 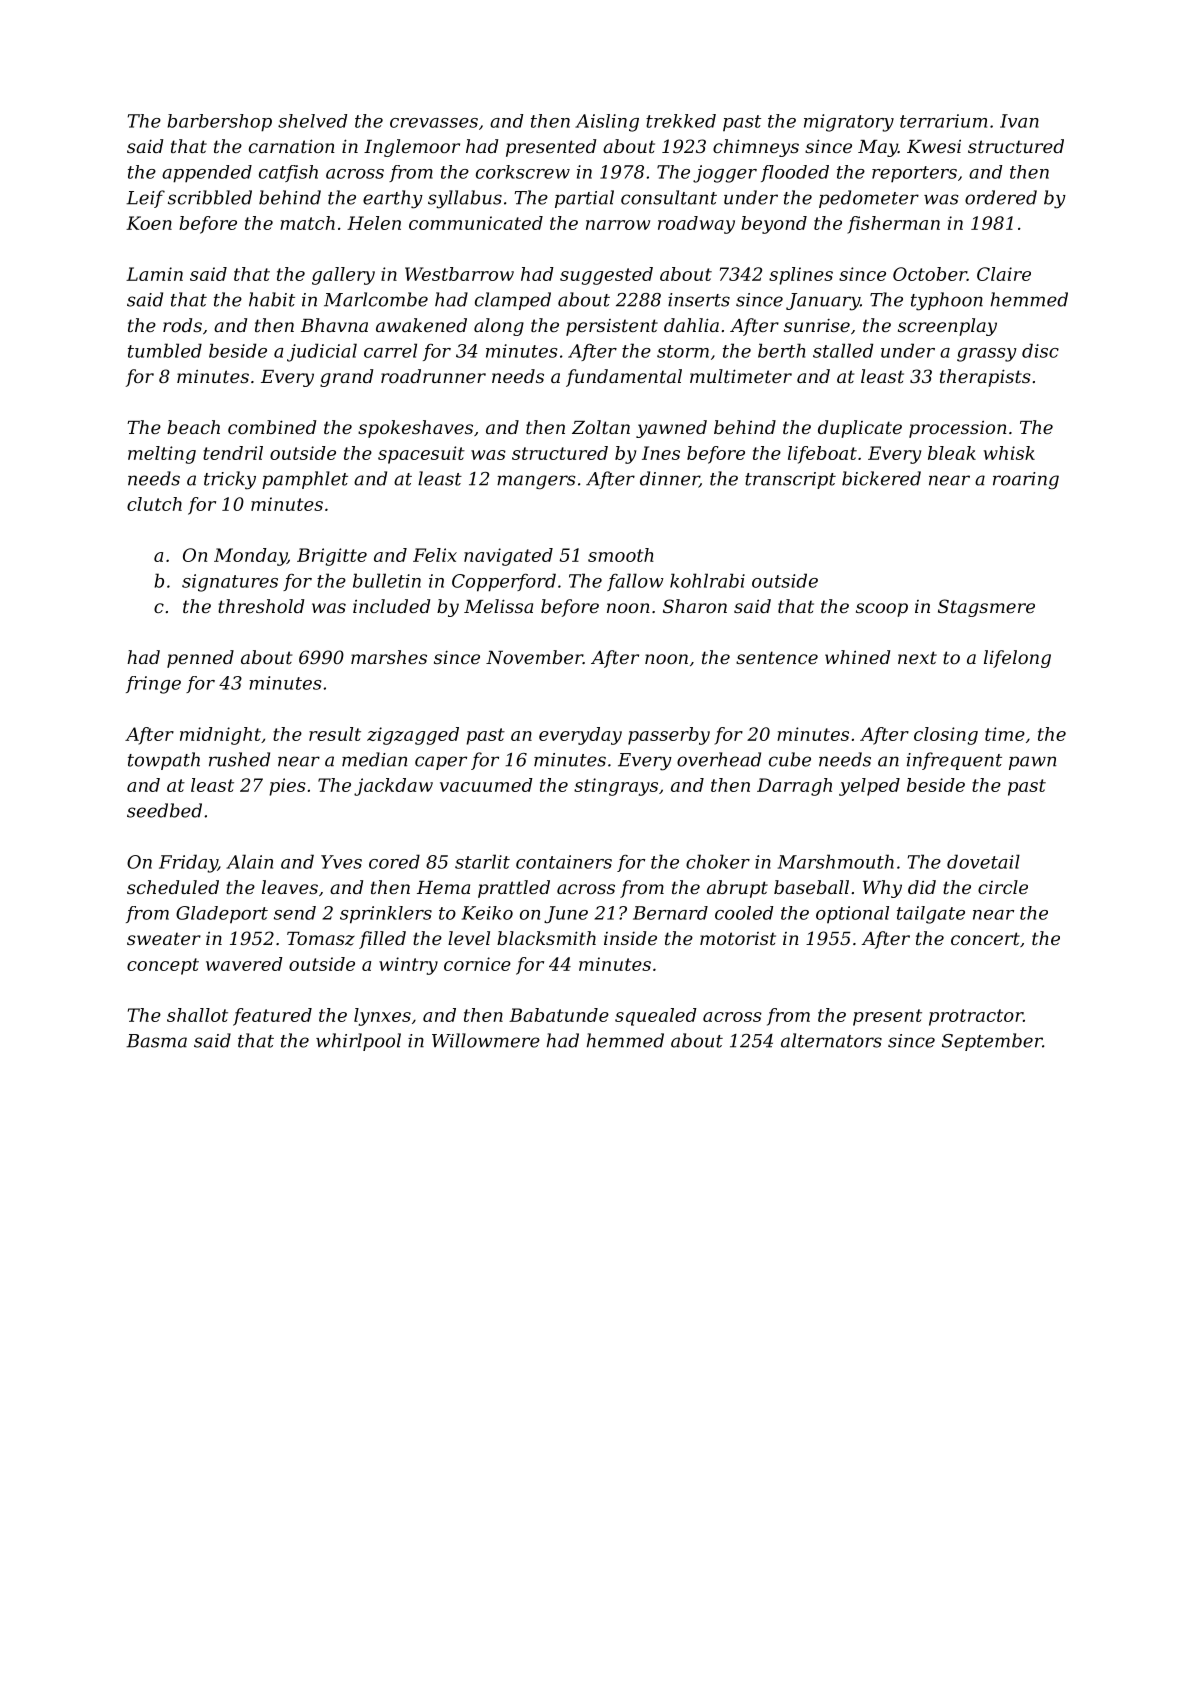 What do you see at coordinates (219, 123) in the document?
I see `barbershop` at bounding box center [219, 123].
